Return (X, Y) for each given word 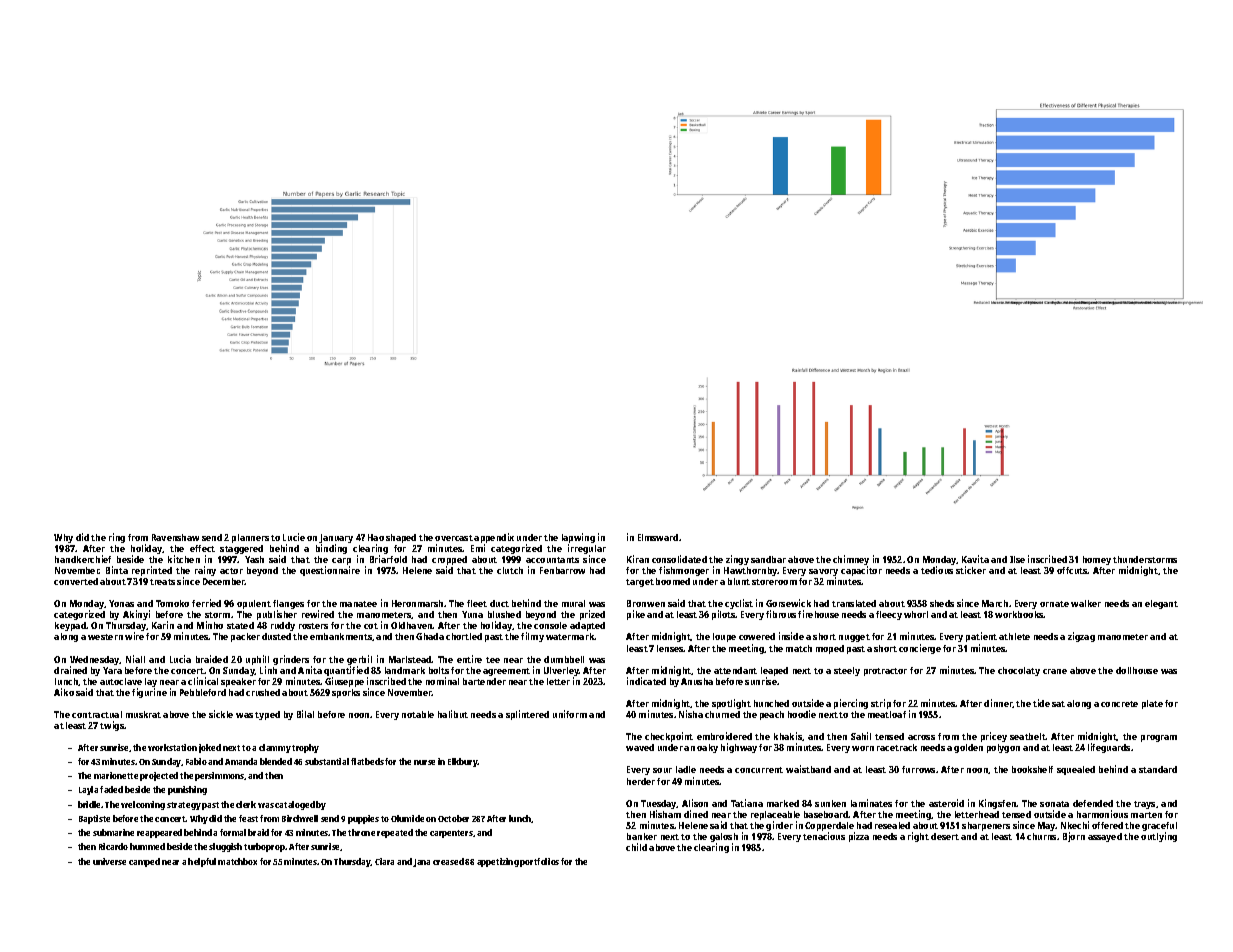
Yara (112, 670)
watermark (570, 636)
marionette (116, 775)
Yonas (121, 603)
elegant (1161, 604)
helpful (202, 862)
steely (847, 671)
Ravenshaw (175, 537)
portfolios (539, 862)
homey (1097, 560)
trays (1144, 805)
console (550, 625)
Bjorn (1074, 837)
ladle (686, 769)
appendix (494, 538)
